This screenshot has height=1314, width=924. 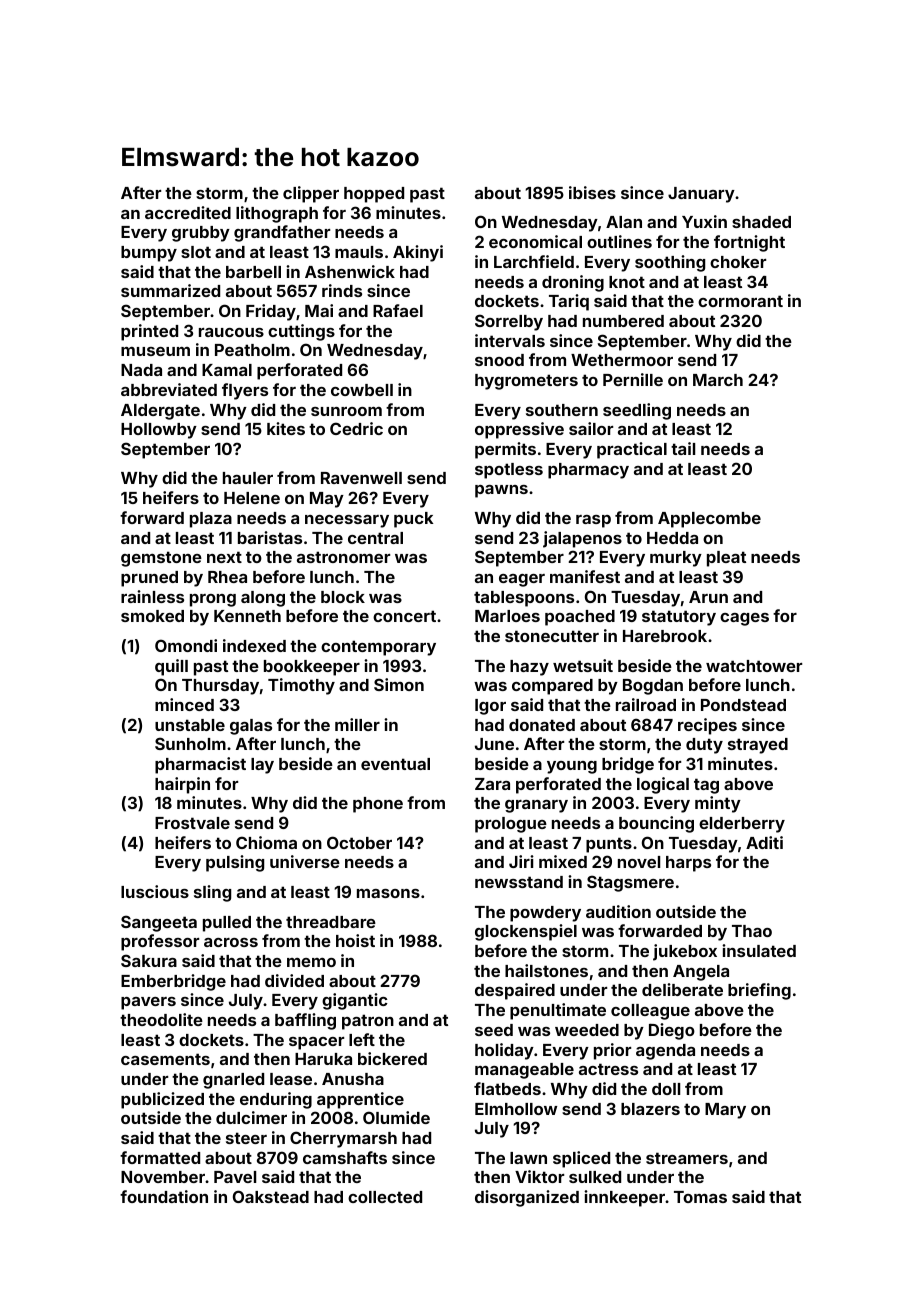 I want to click on concert, so click(x=404, y=616).
